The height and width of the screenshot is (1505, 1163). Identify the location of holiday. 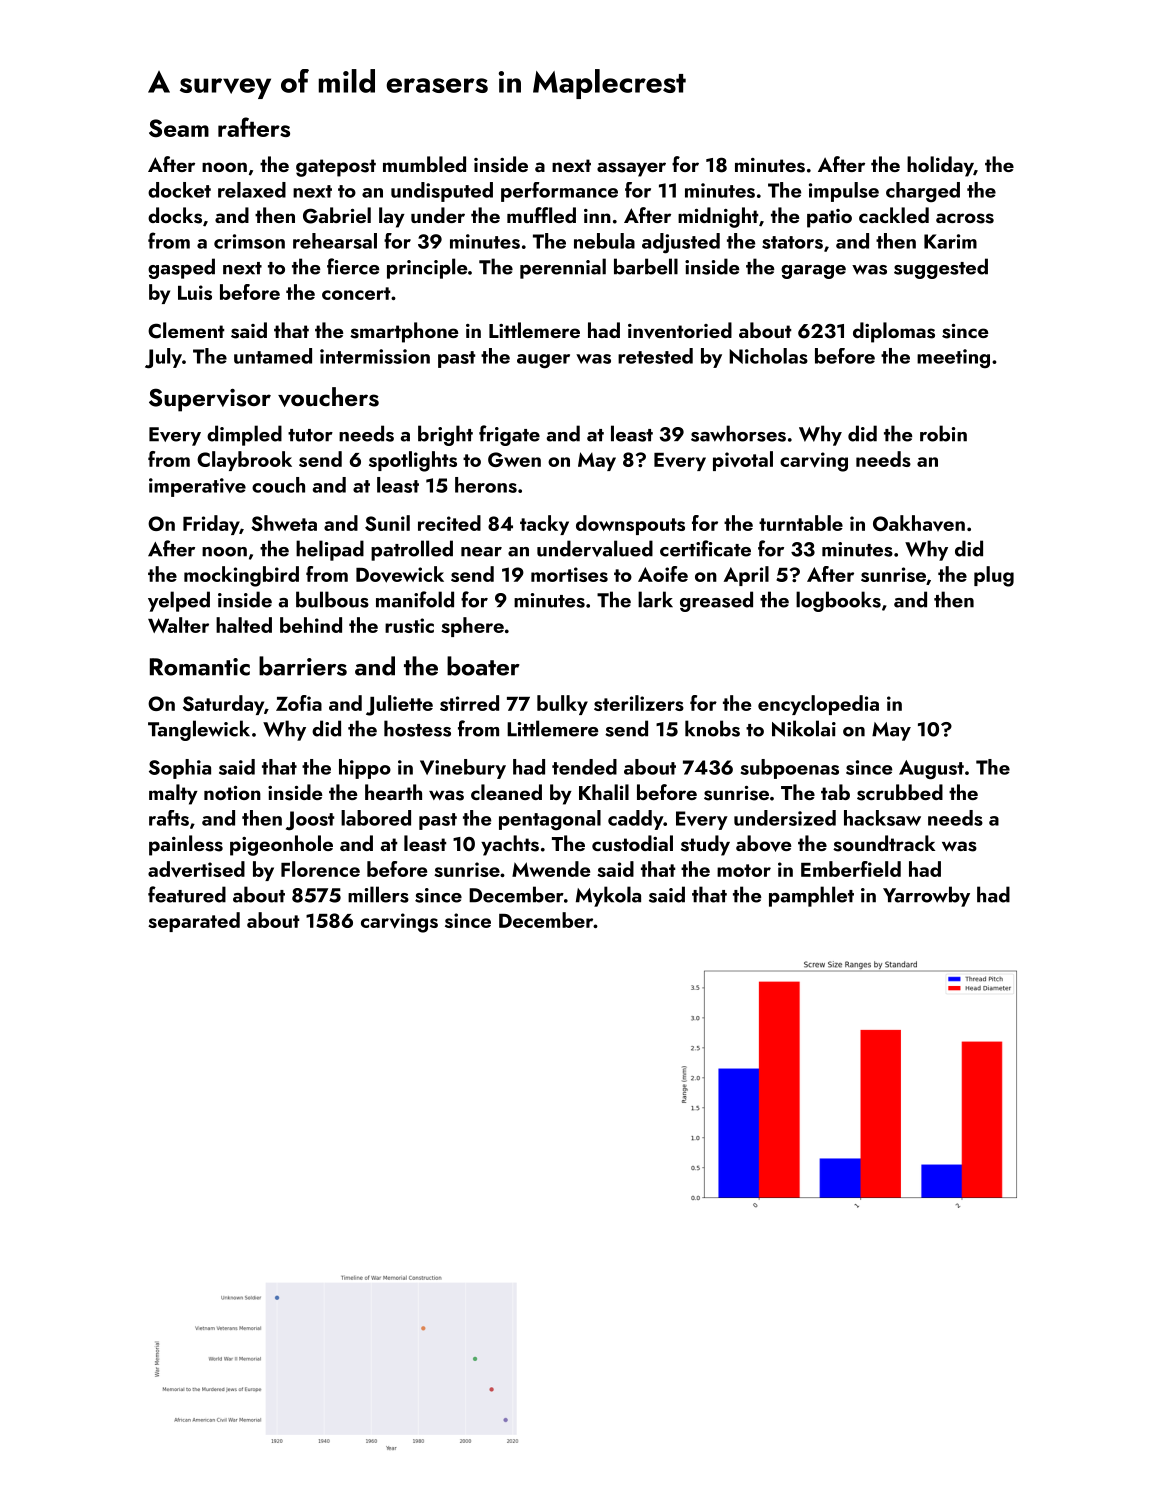
(940, 166).
